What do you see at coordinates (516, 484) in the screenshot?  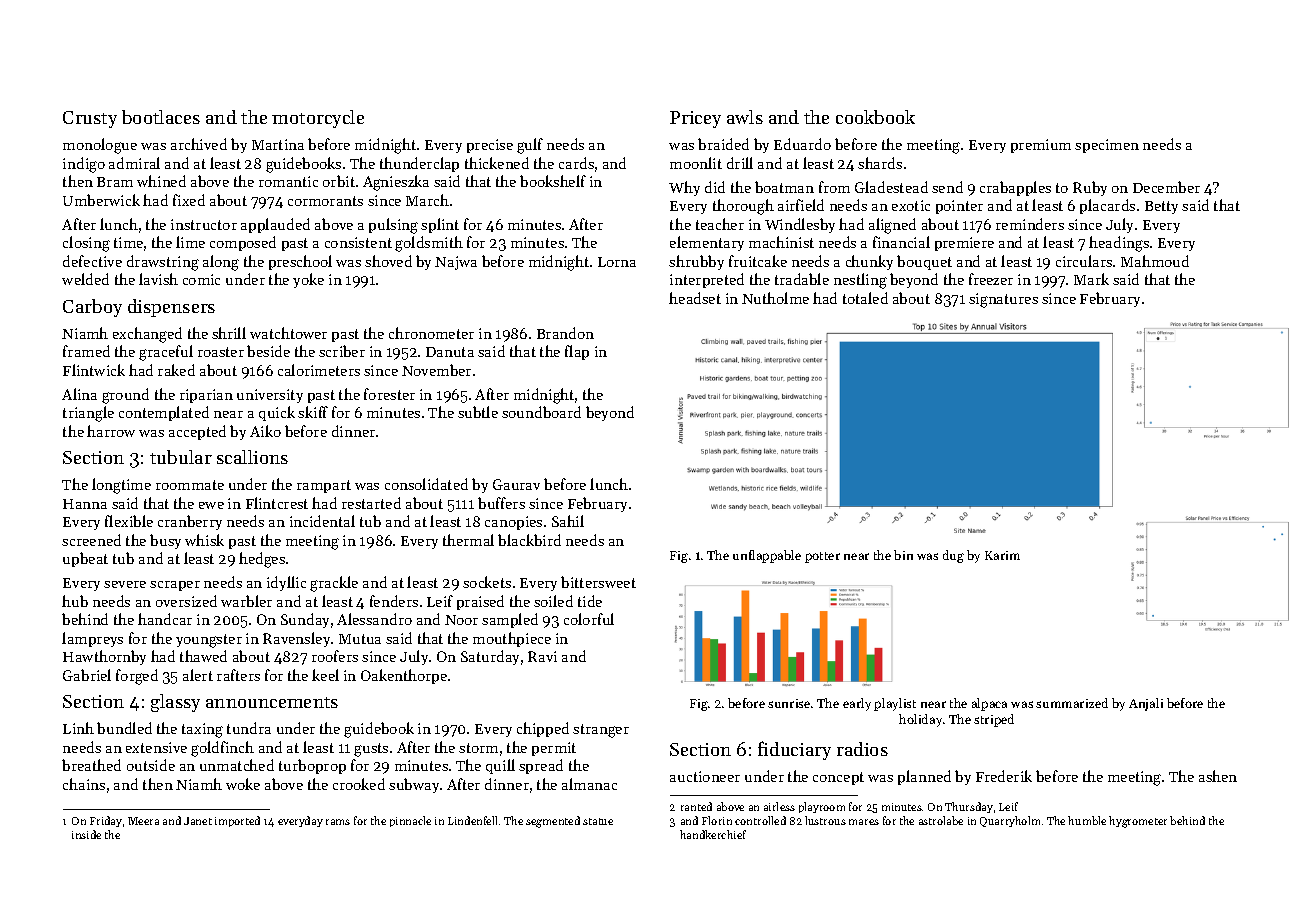 I see `Gaurav` at bounding box center [516, 484].
